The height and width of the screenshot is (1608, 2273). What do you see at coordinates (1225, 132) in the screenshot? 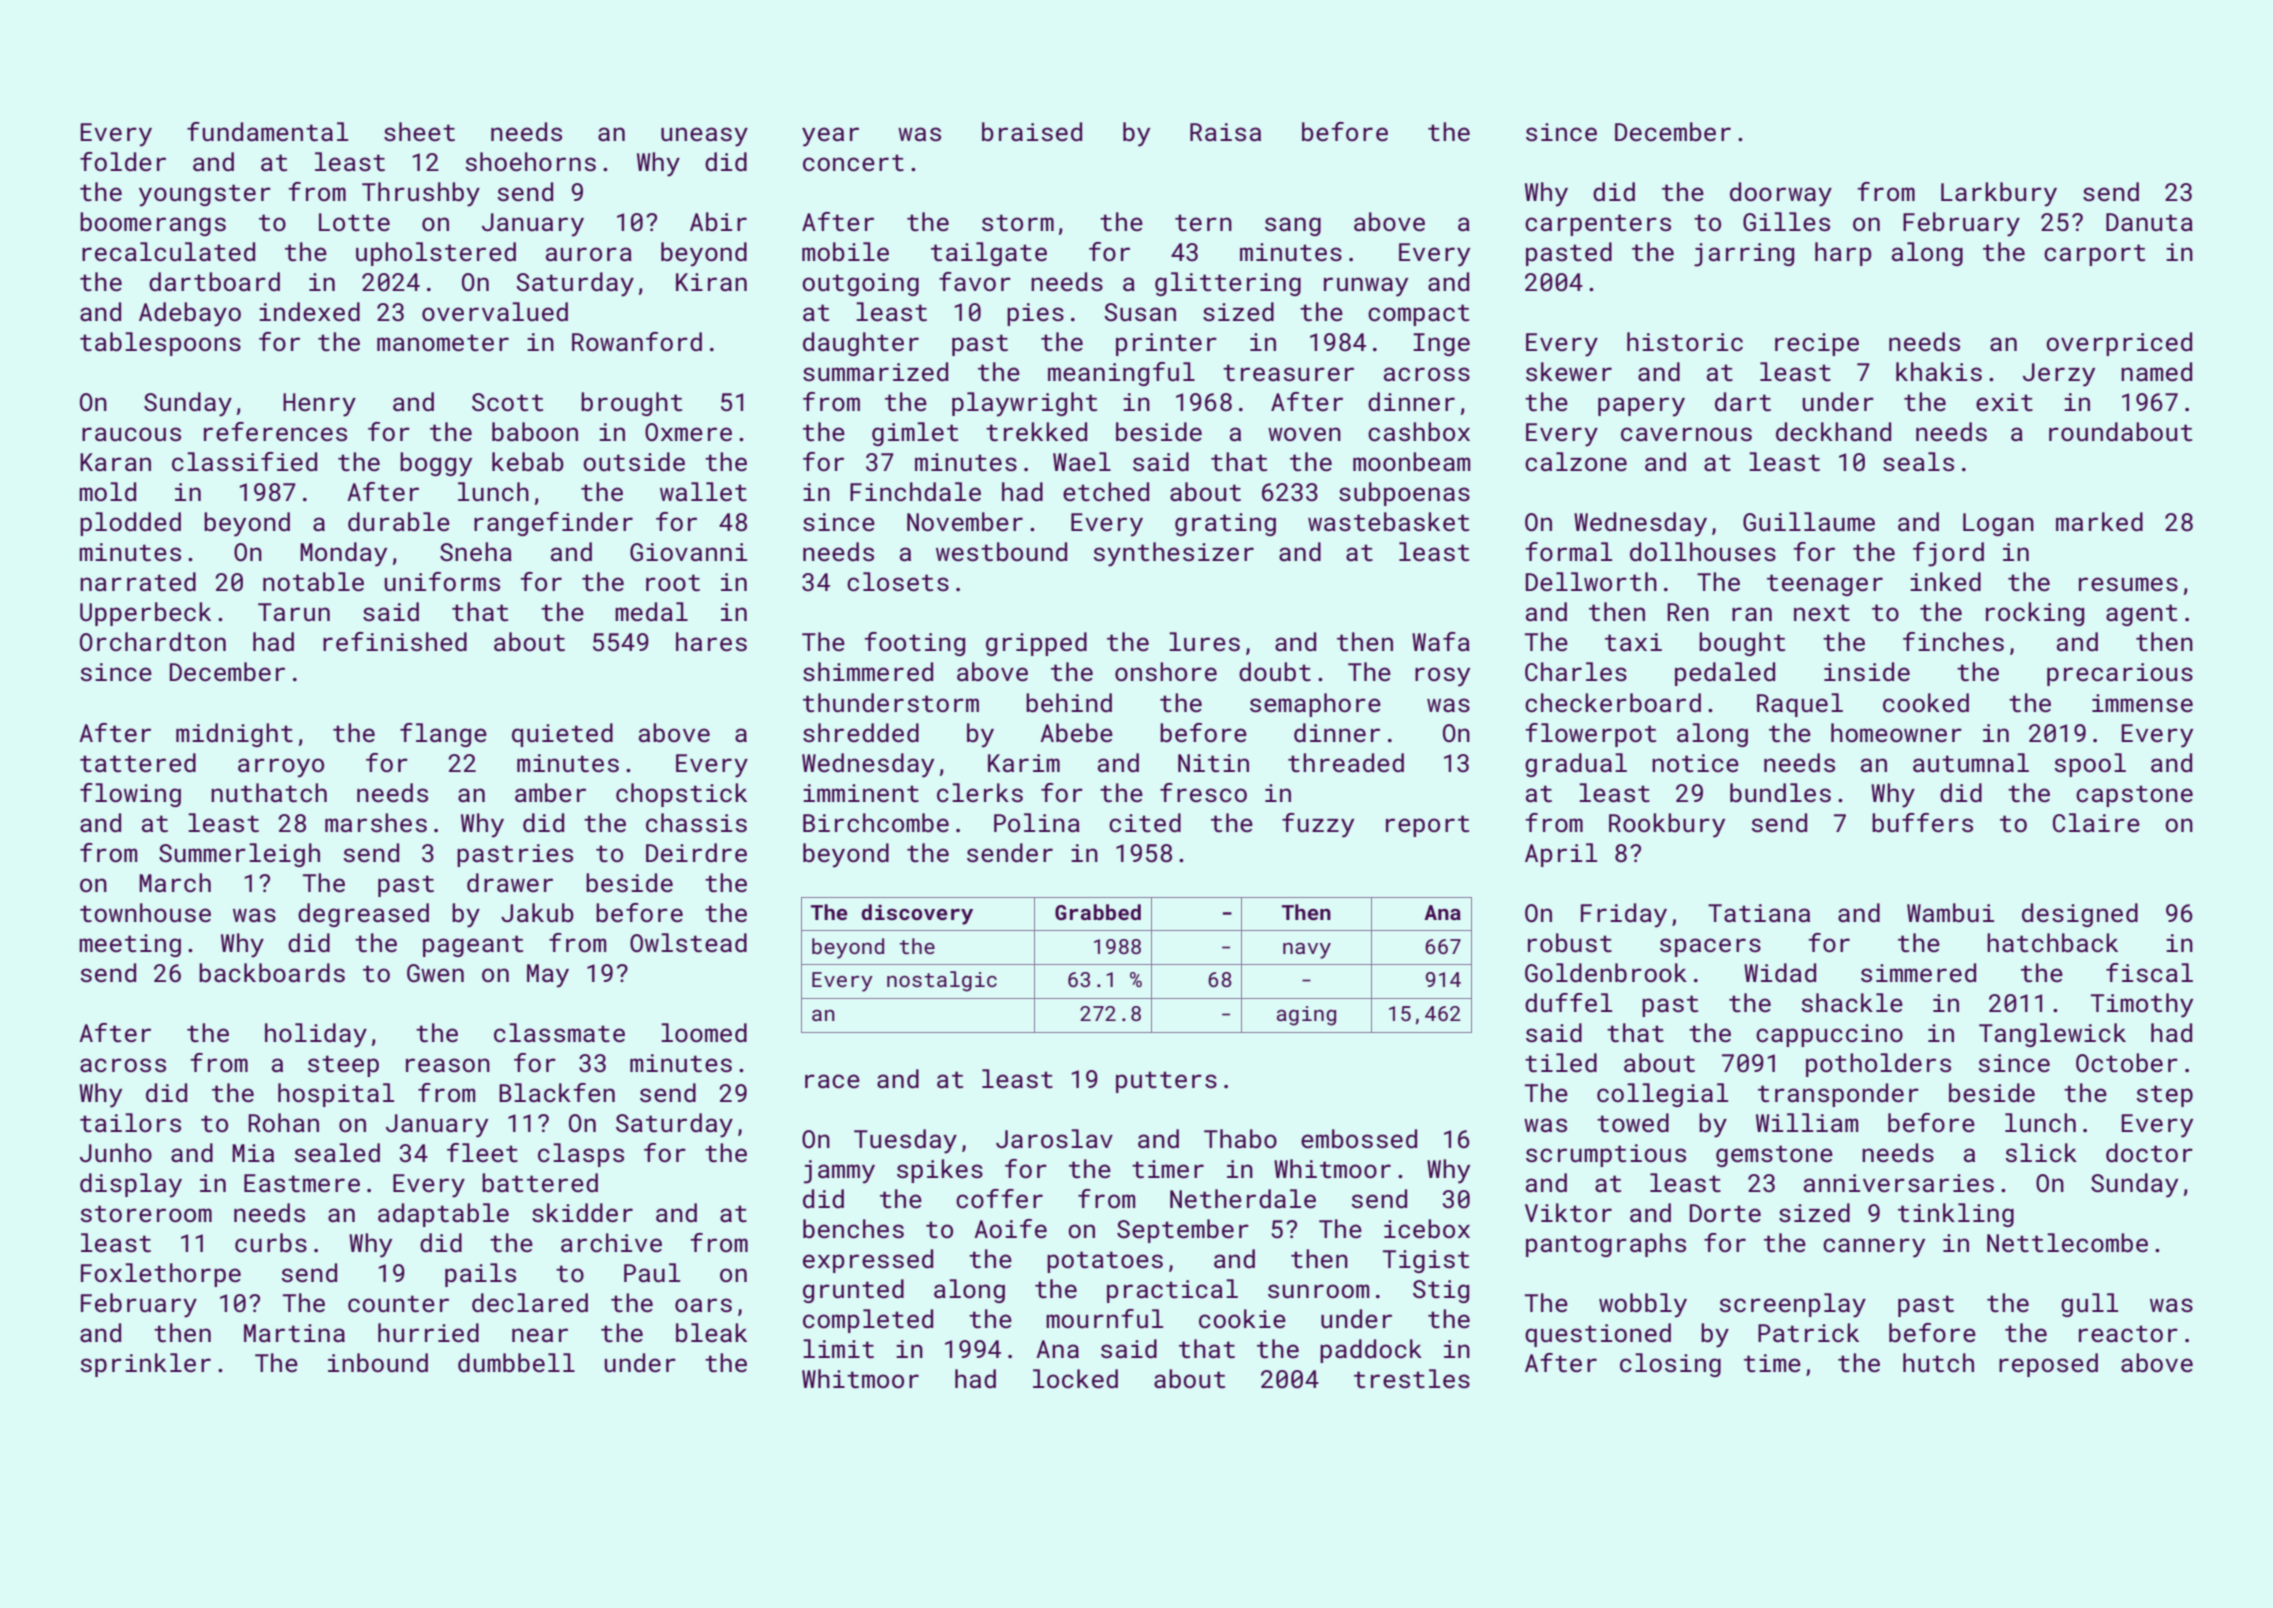
I see `Raisa` at bounding box center [1225, 132].
